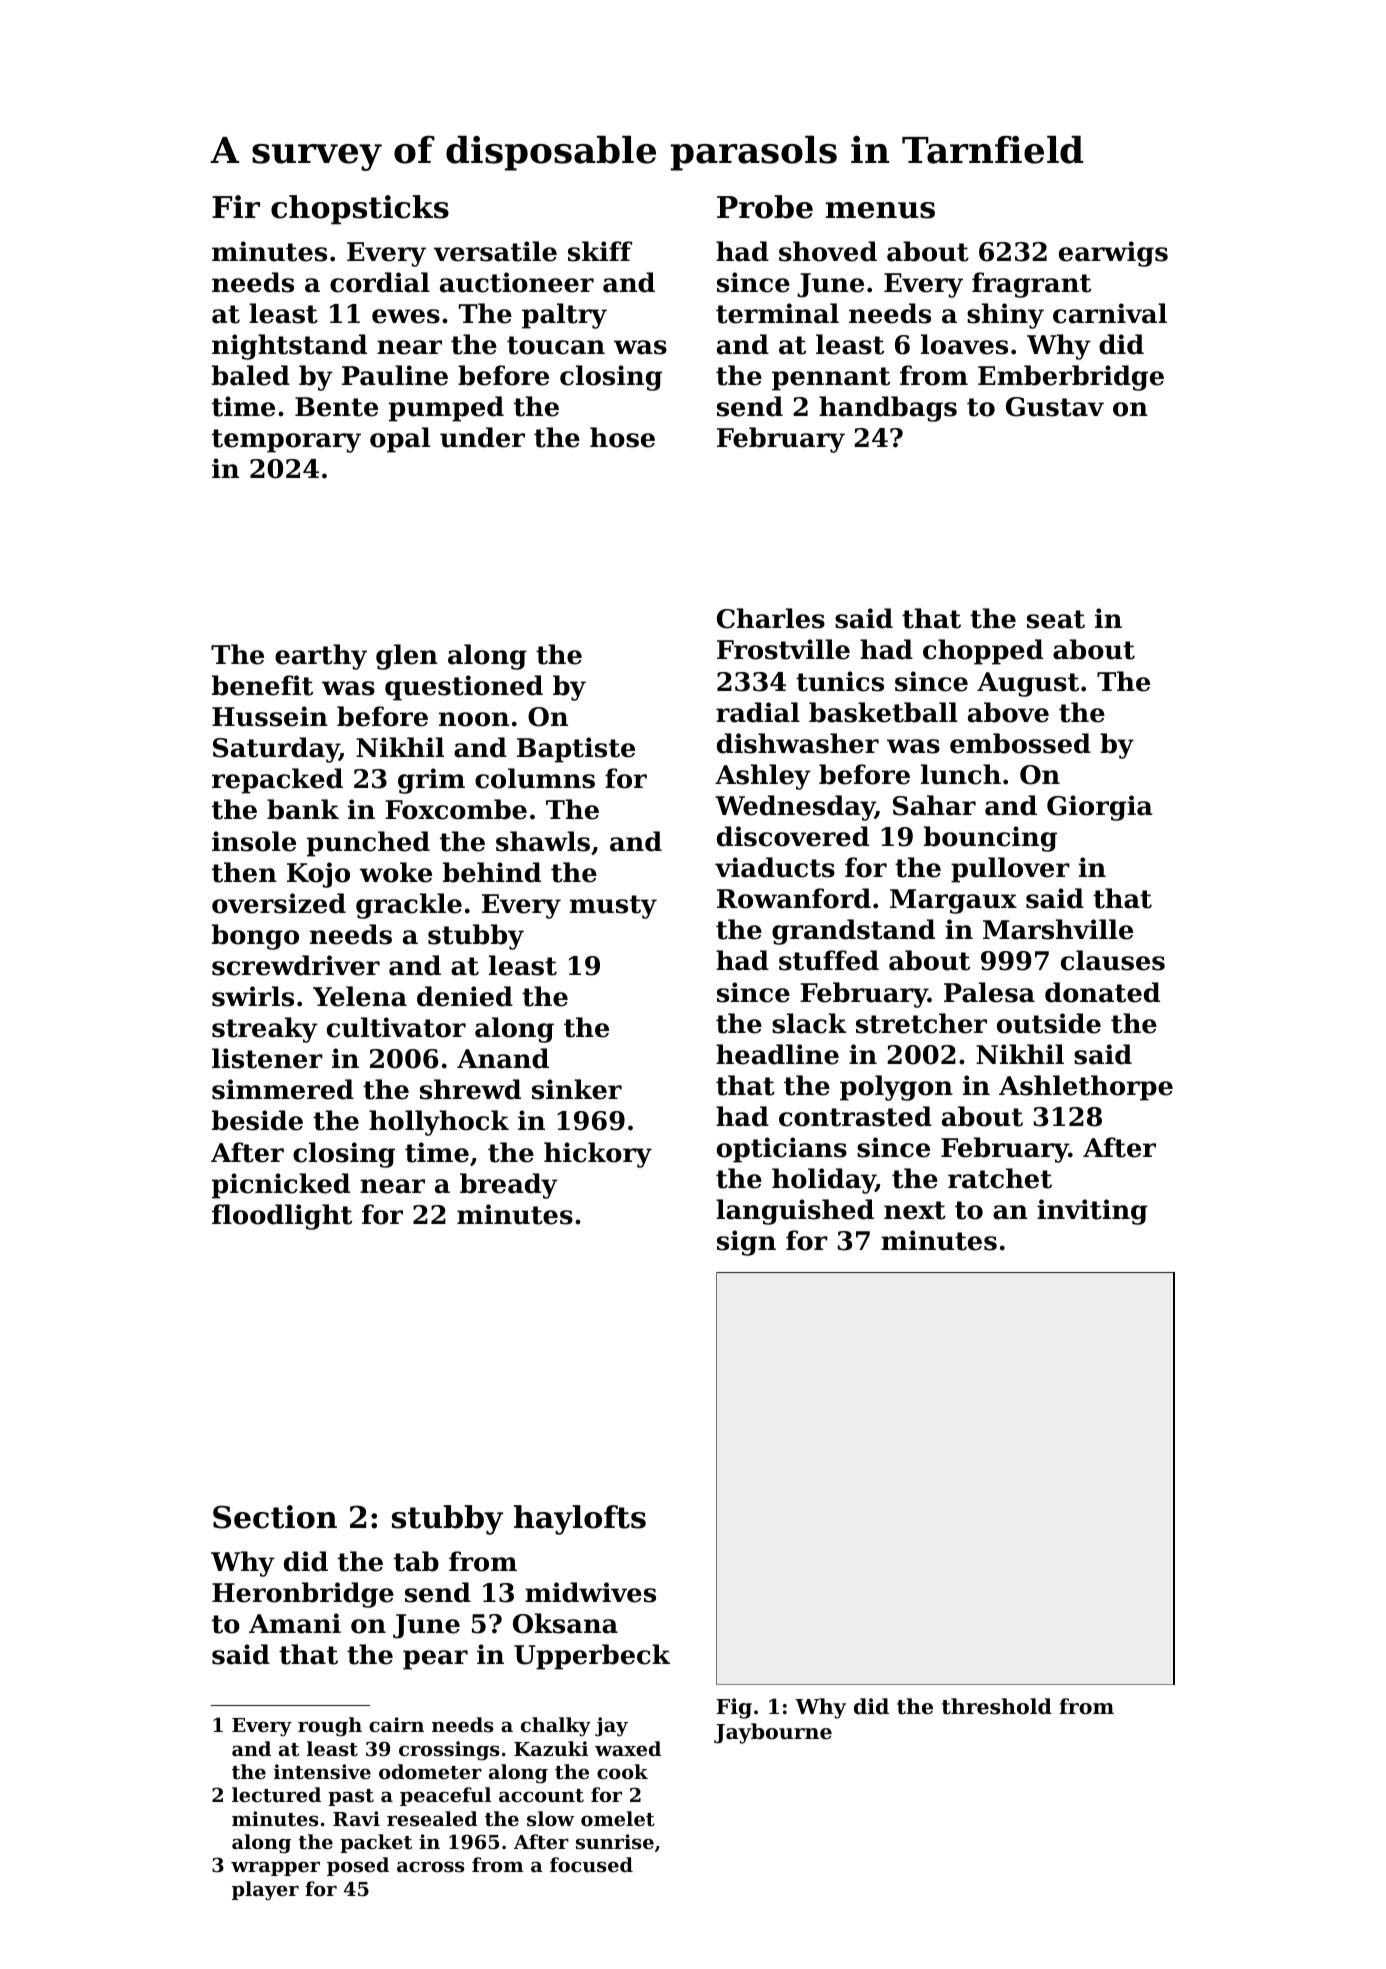  I want to click on skiff, so click(600, 251).
